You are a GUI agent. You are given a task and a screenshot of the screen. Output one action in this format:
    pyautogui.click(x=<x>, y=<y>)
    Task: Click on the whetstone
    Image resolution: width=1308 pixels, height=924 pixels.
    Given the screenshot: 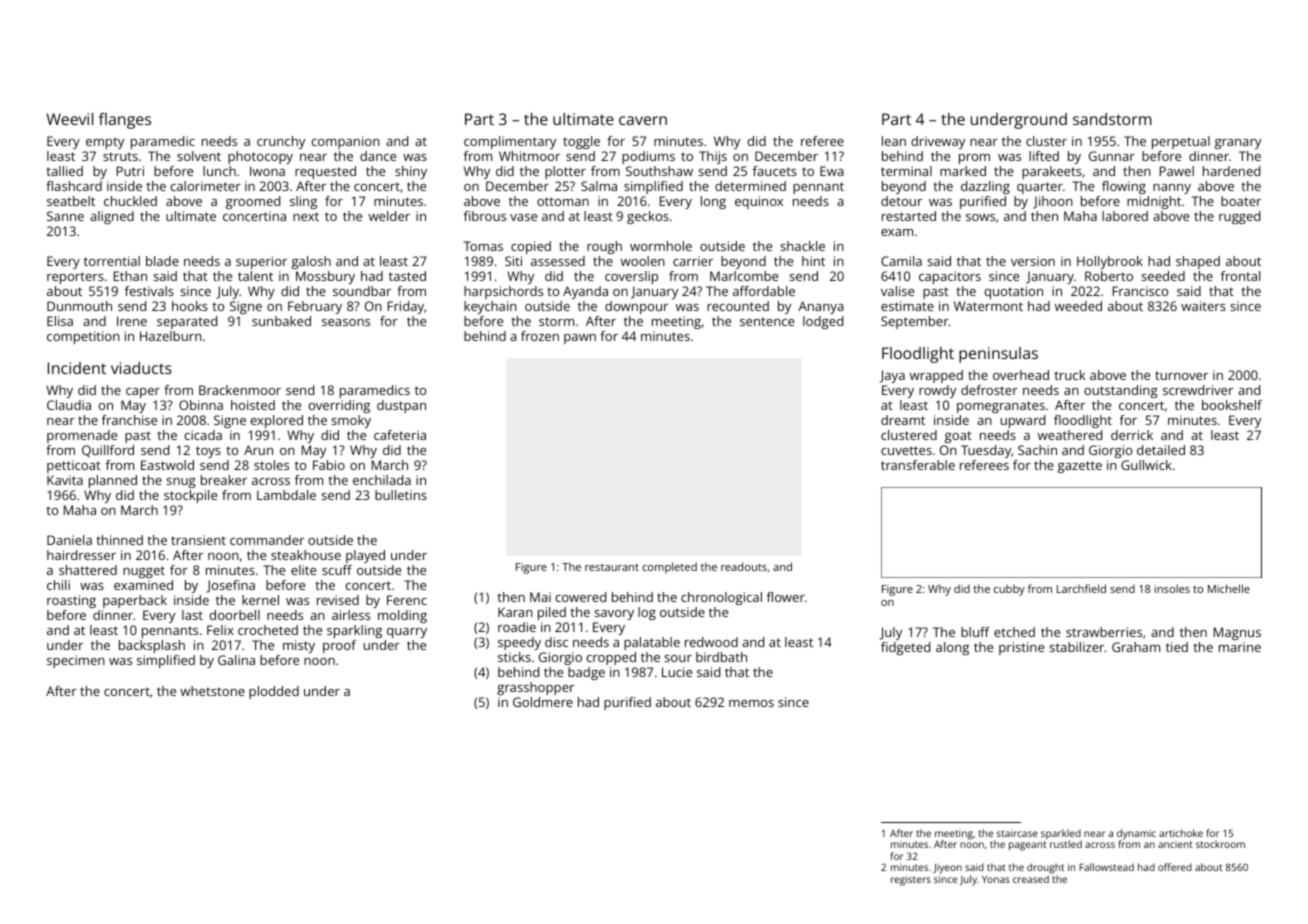 What is the action you would take?
    pyautogui.click(x=212, y=691)
